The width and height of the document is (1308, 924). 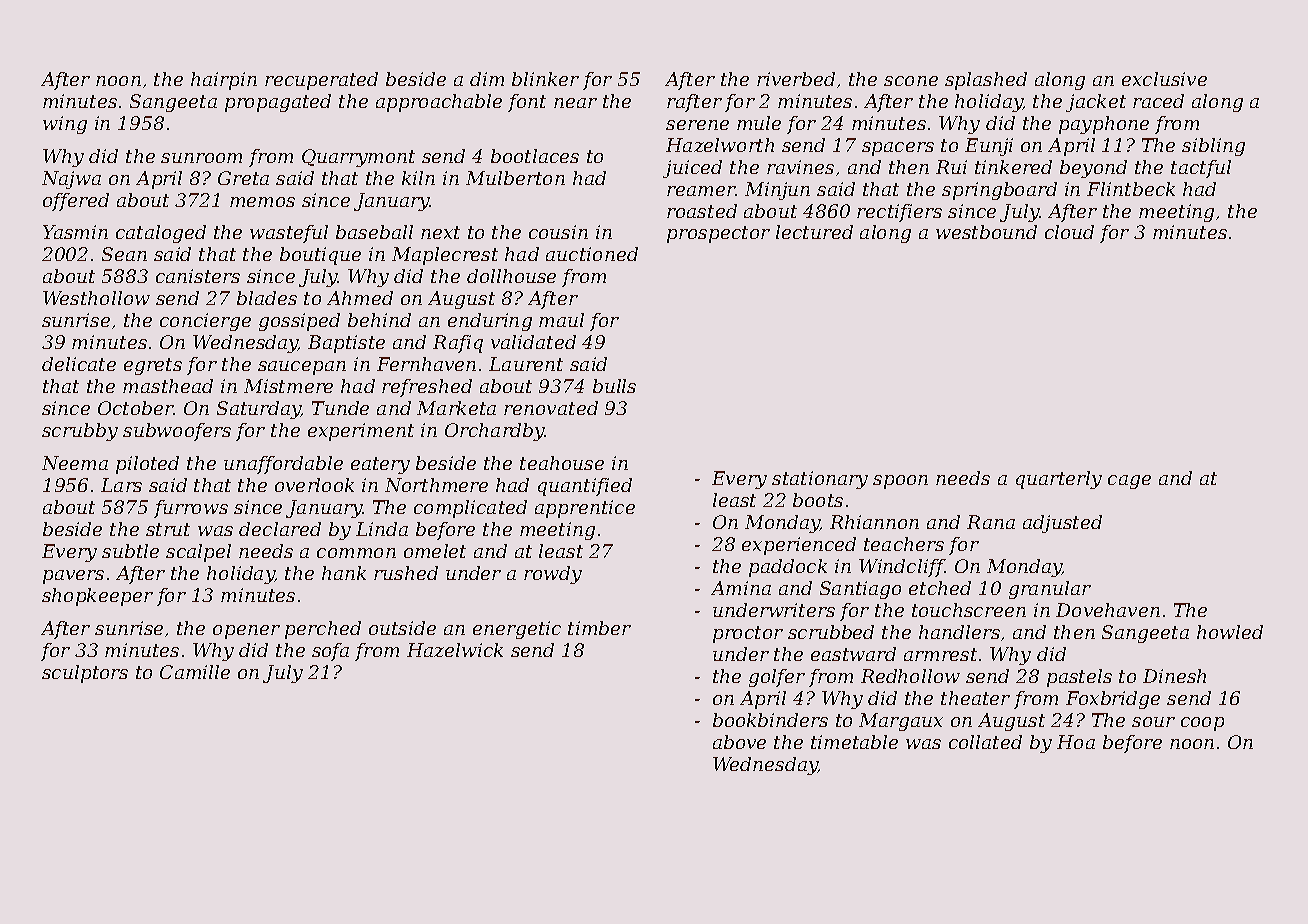 I want to click on tactful, so click(x=1201, y=169).
